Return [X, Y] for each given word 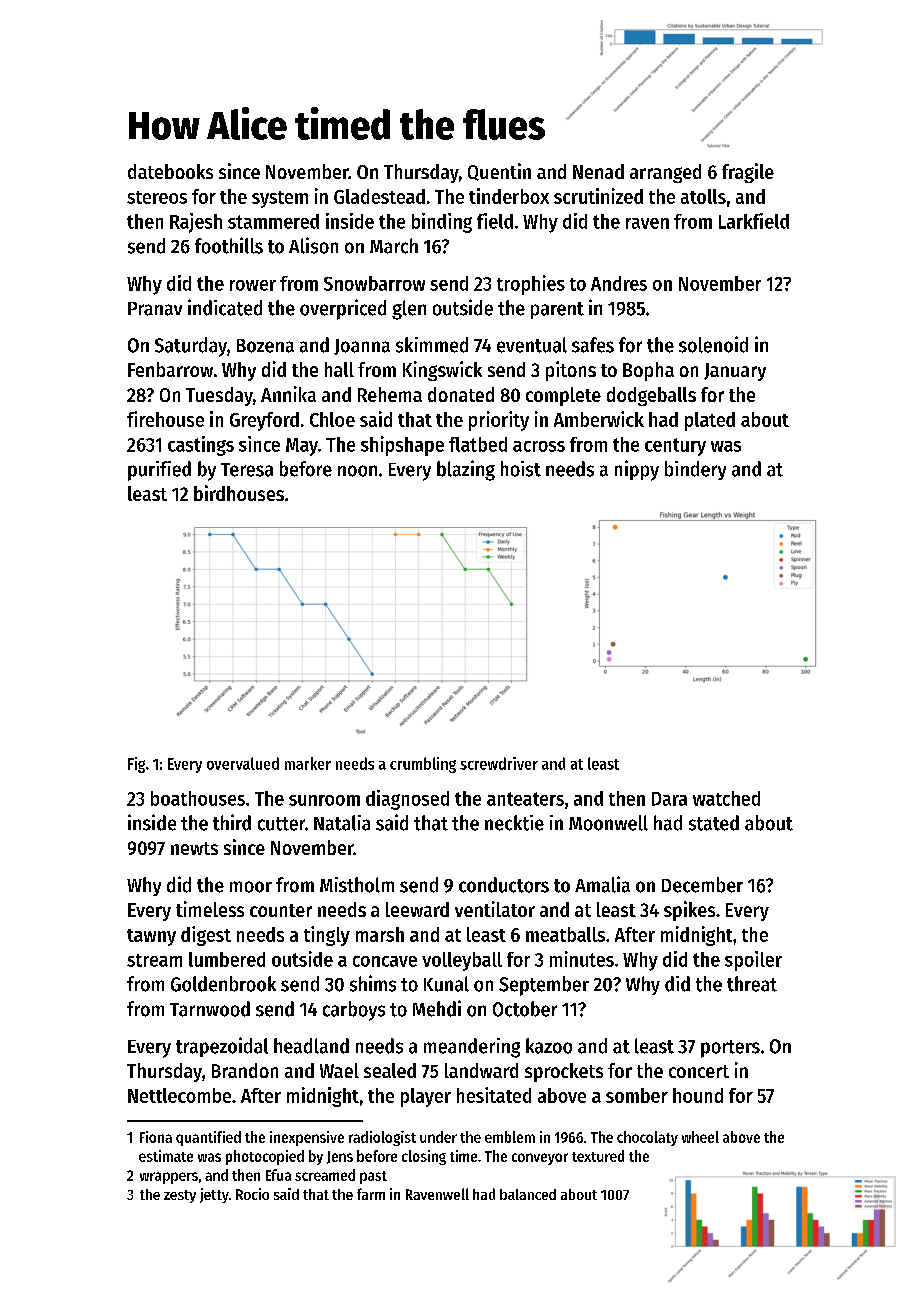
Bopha [648, 371]
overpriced [343, 309]
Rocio [252, 1194]
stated [714, 823]
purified [159, 471]
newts [194, 848]
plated [710, 421]
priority [499, 421]
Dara [669, 799]
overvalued [243, 763]
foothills [229, 245]
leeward [417, 909]
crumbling [423, 765]
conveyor [540, 1159]
